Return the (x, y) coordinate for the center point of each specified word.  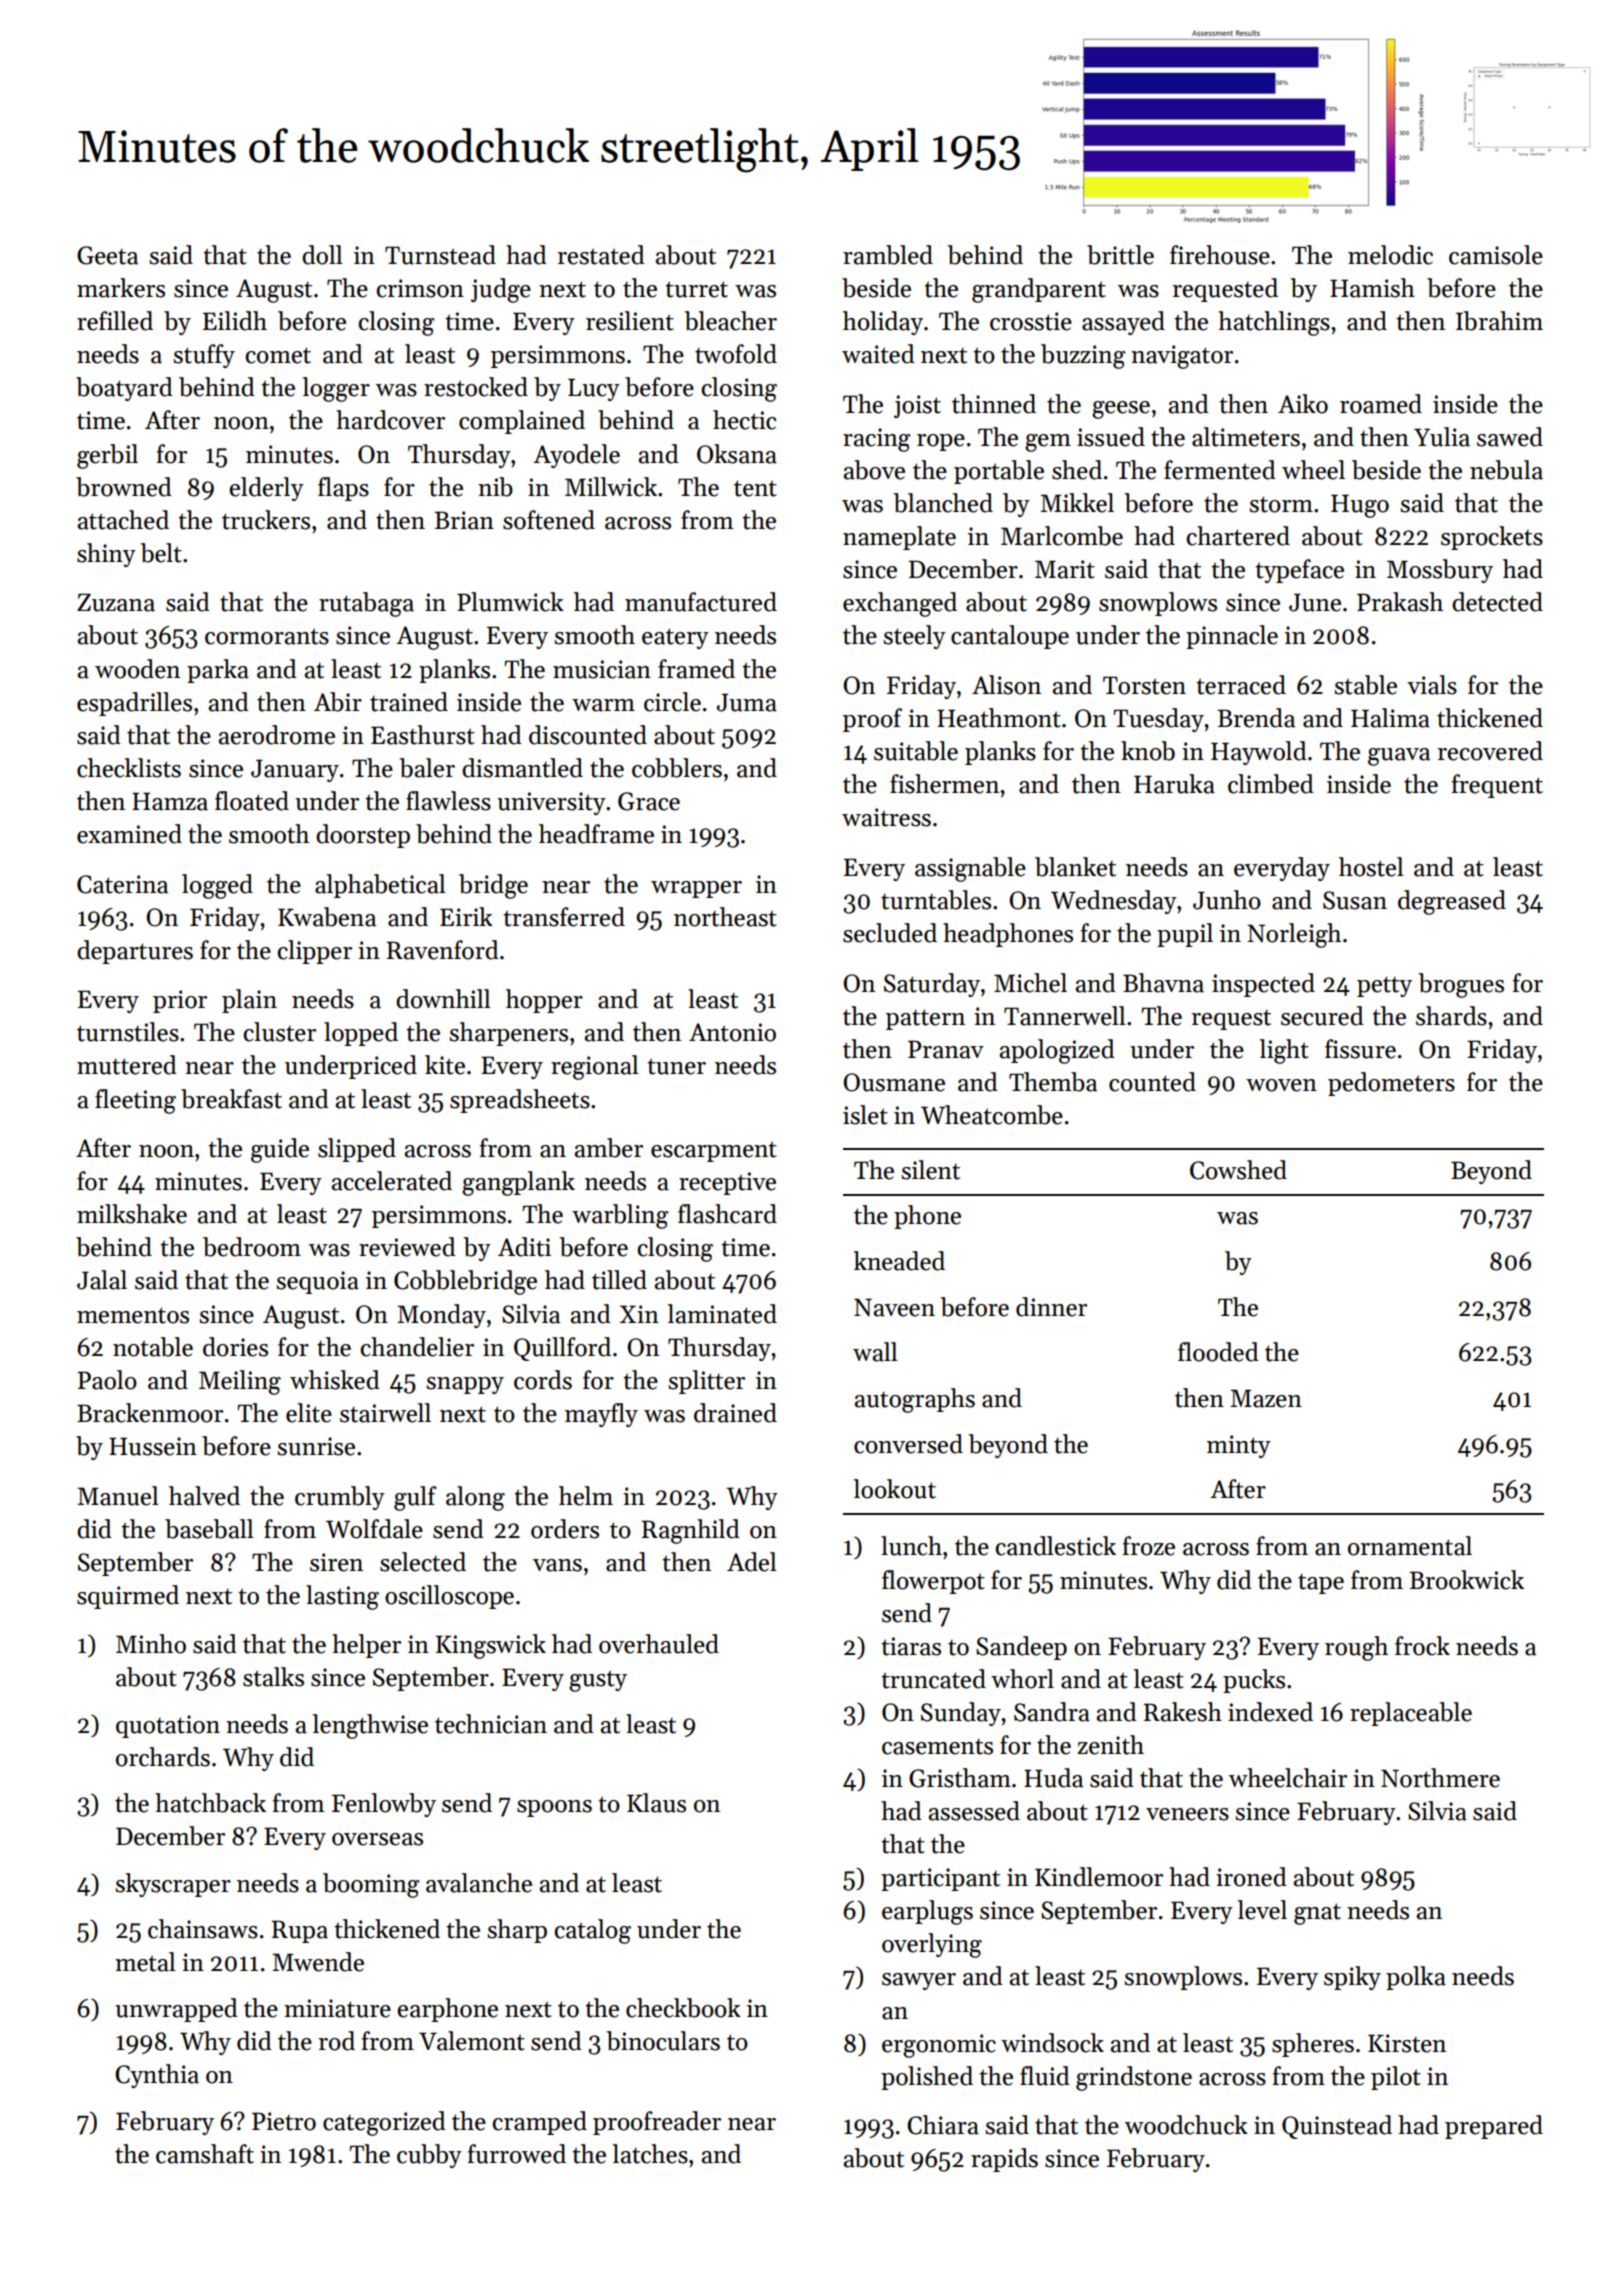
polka (1416, 1978)
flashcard (727, 1214)
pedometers (1391, 1084)
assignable (970, 869)
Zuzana (116, 602)
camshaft (205, 2154)
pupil (1185, 935)
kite (445, 1065)
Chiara (943, 2125)
